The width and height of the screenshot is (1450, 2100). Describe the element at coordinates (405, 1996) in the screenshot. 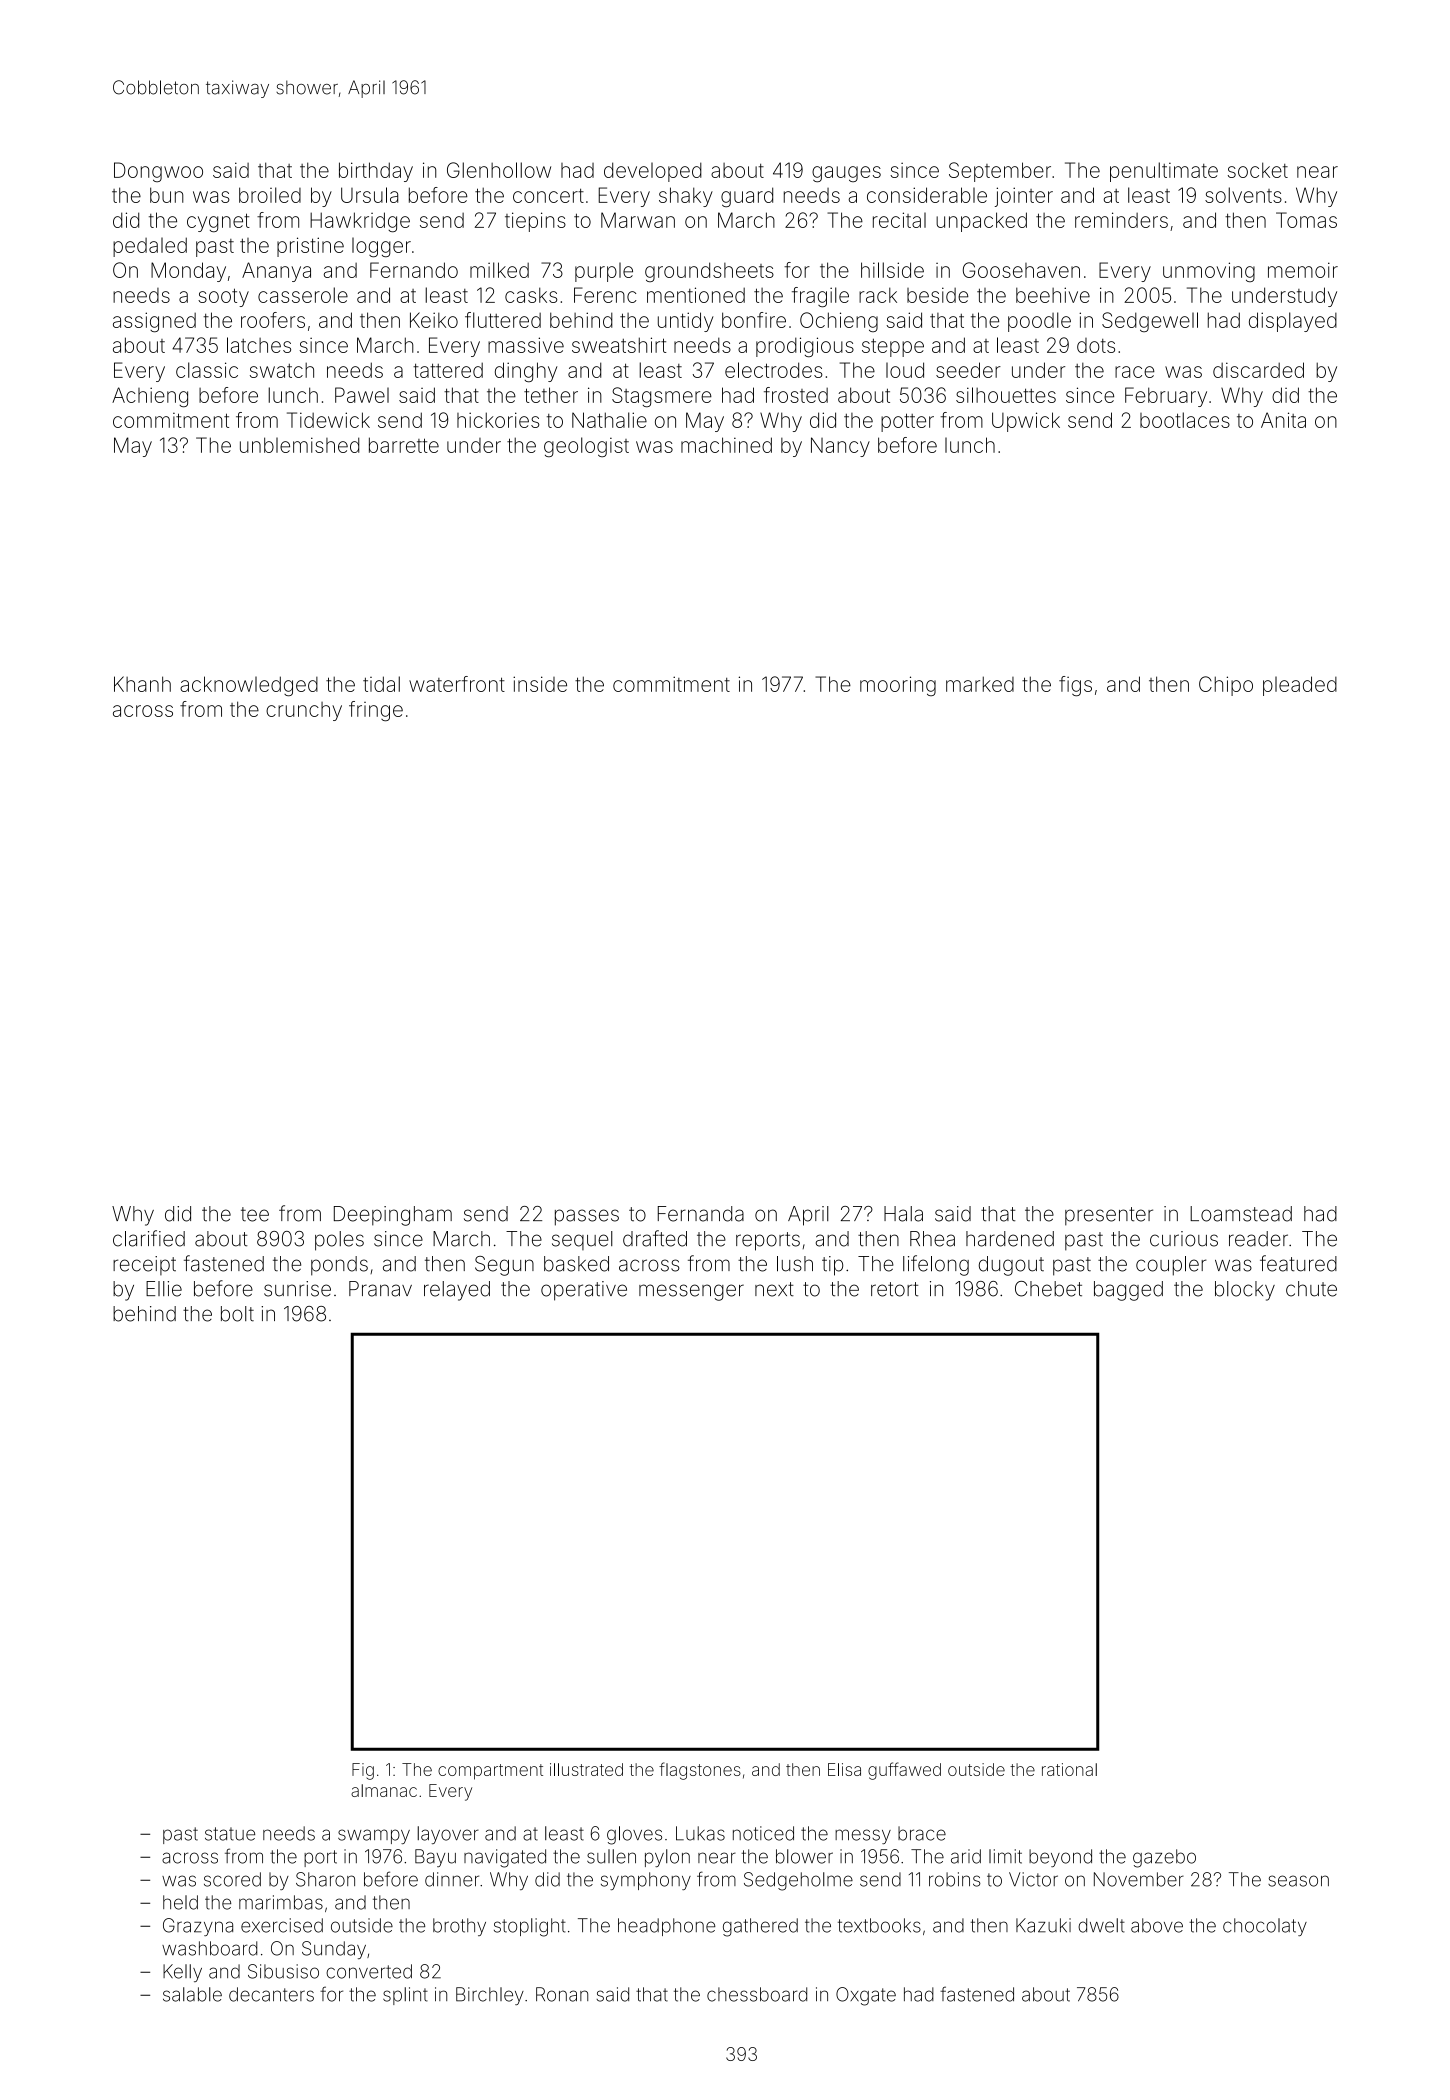

I see `splint` at that location.
